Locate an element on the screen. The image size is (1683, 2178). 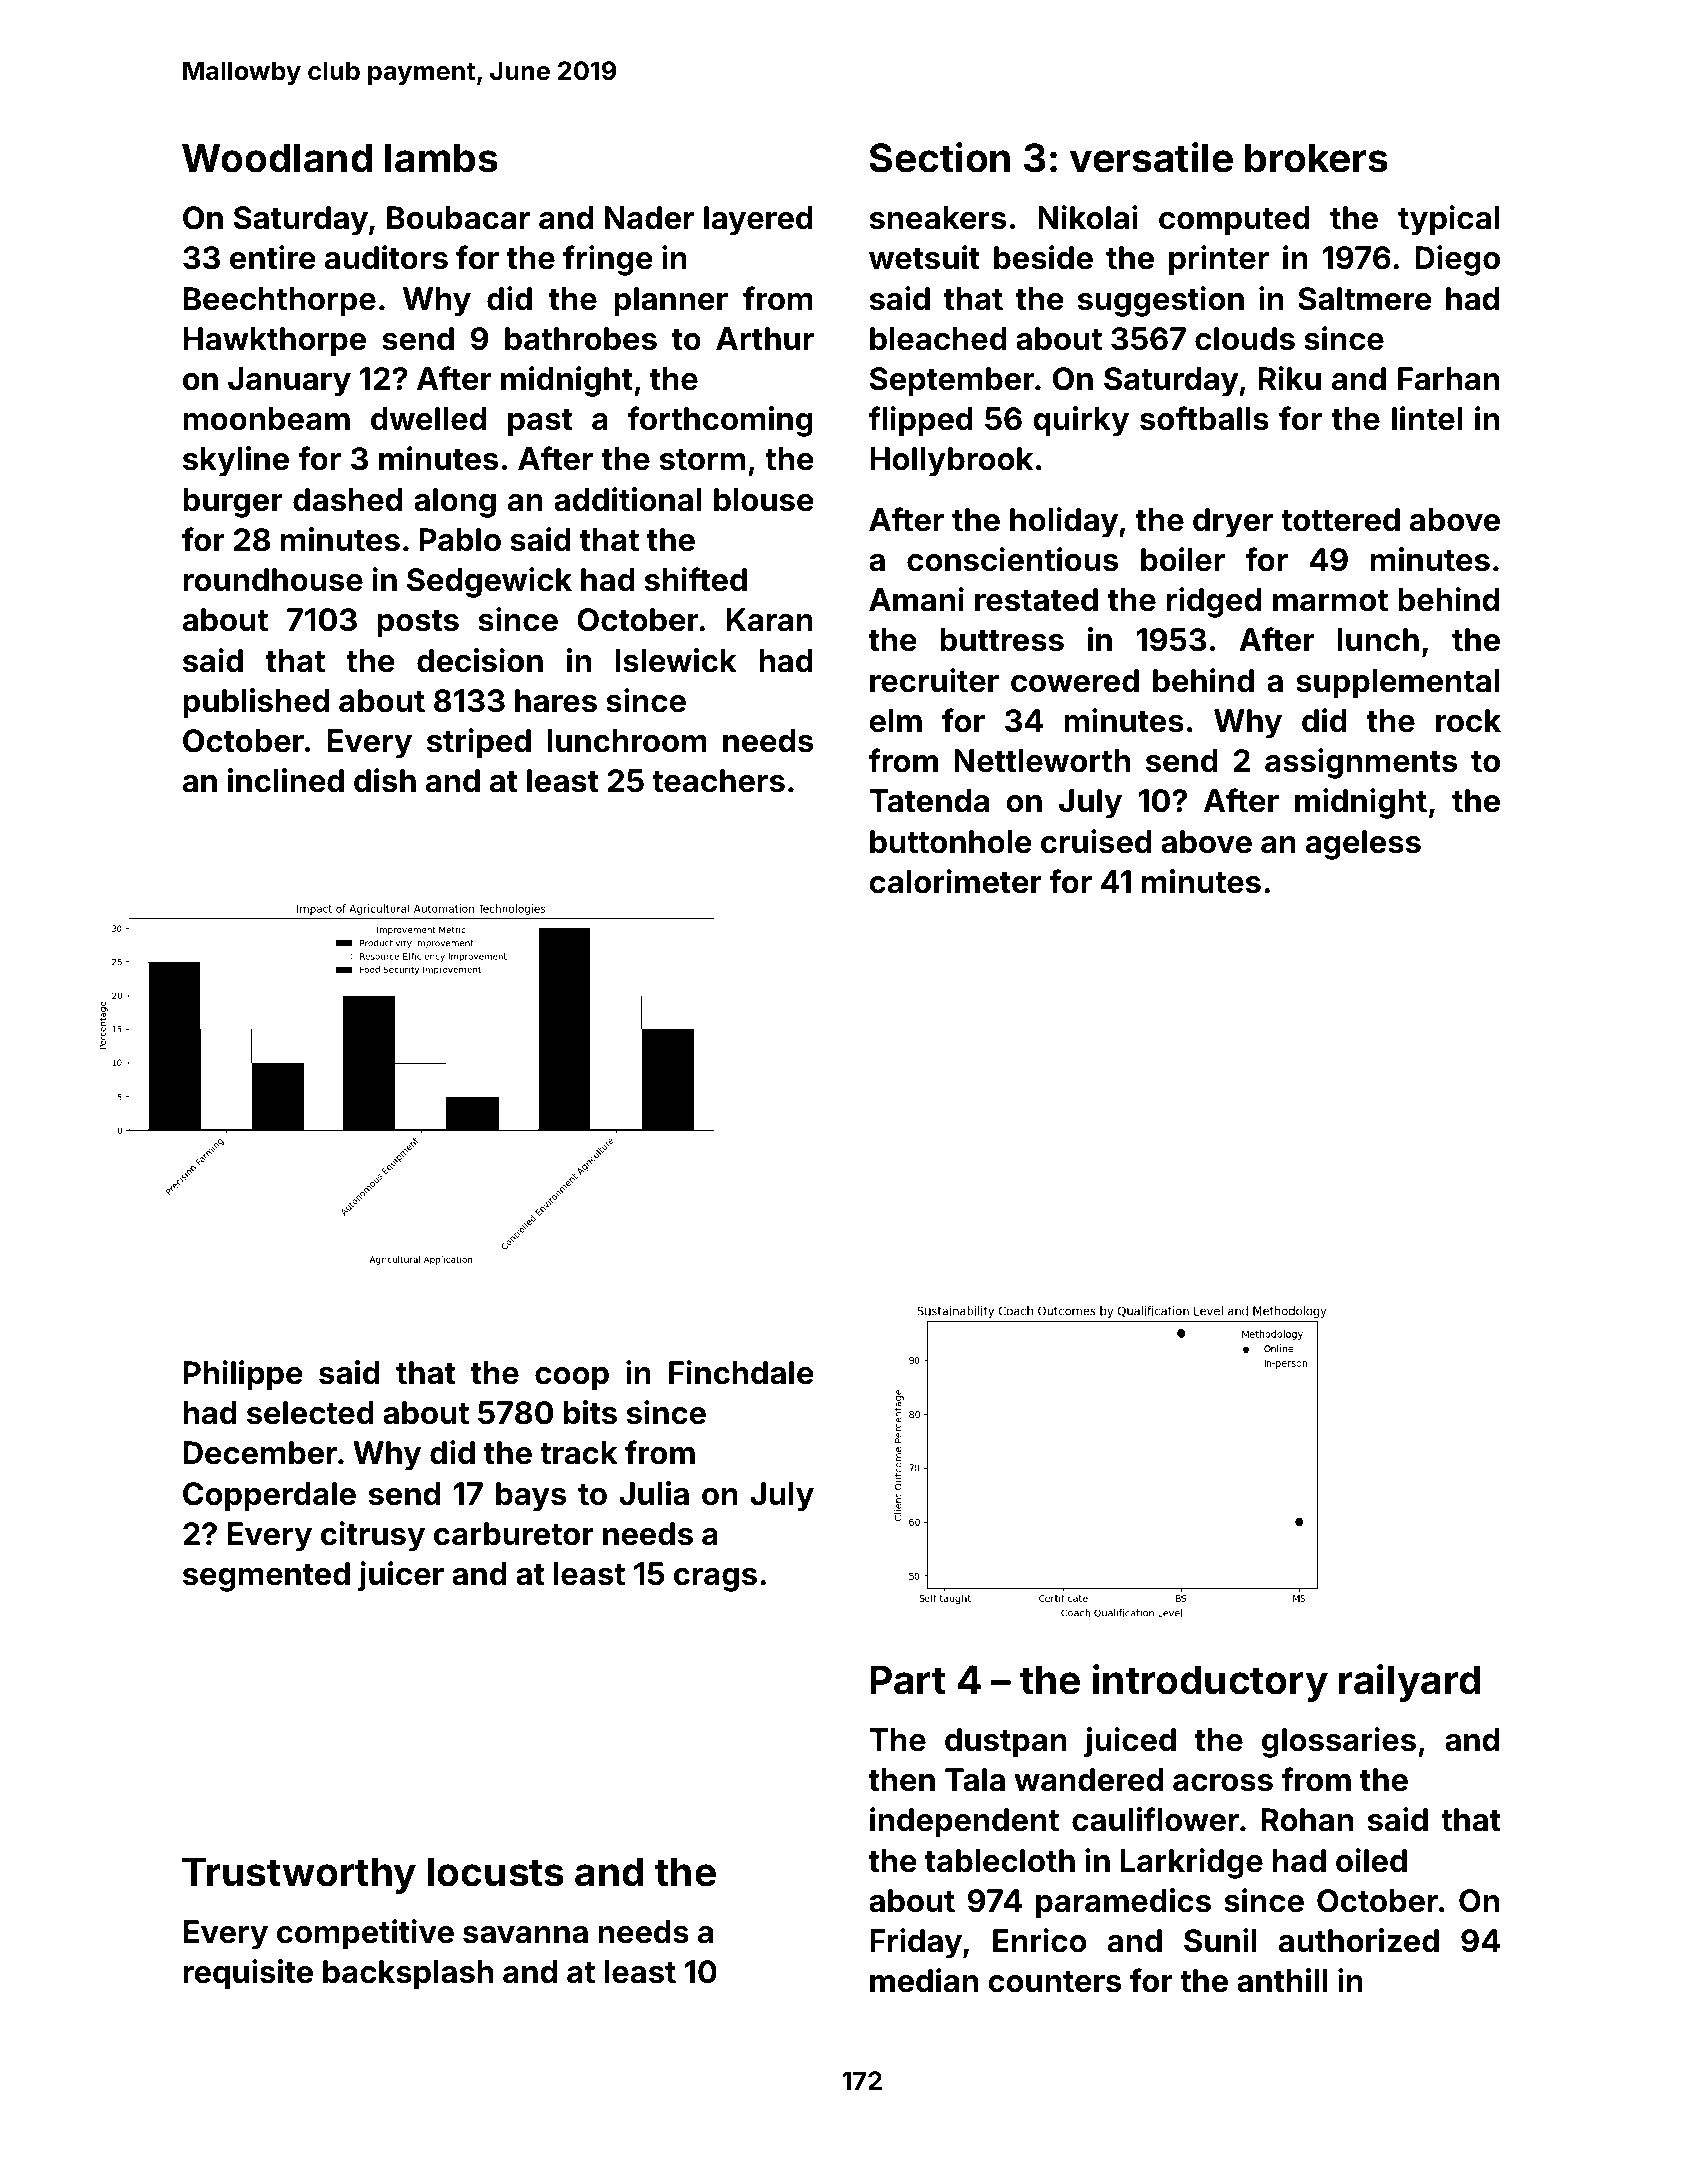
Amani is located at coordinates (916, 599).
